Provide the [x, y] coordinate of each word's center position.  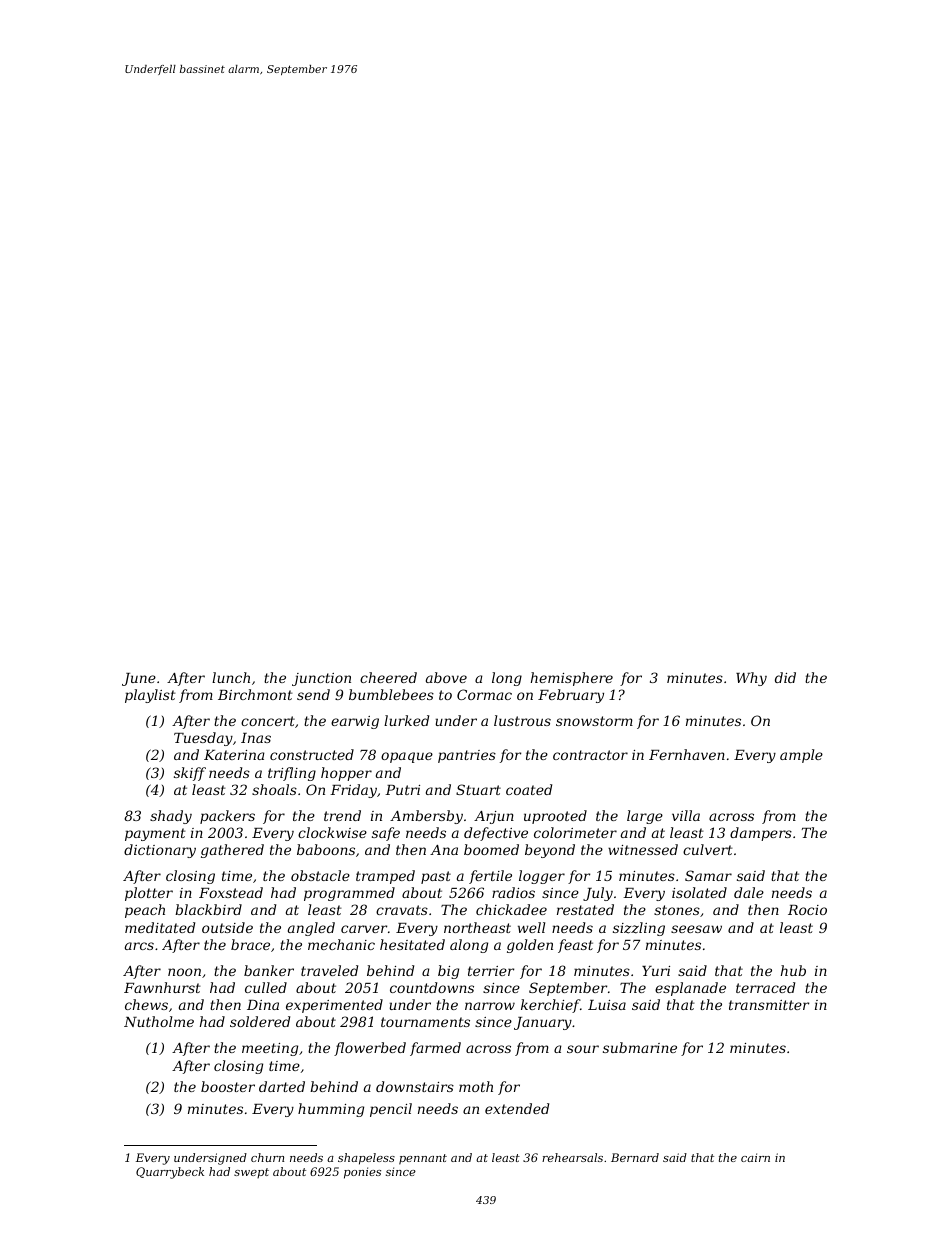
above [446, 677]
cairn [755, 1157]
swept [251, 1173]
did [785, 677]
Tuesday [203, 739]
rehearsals [572, 1157]
